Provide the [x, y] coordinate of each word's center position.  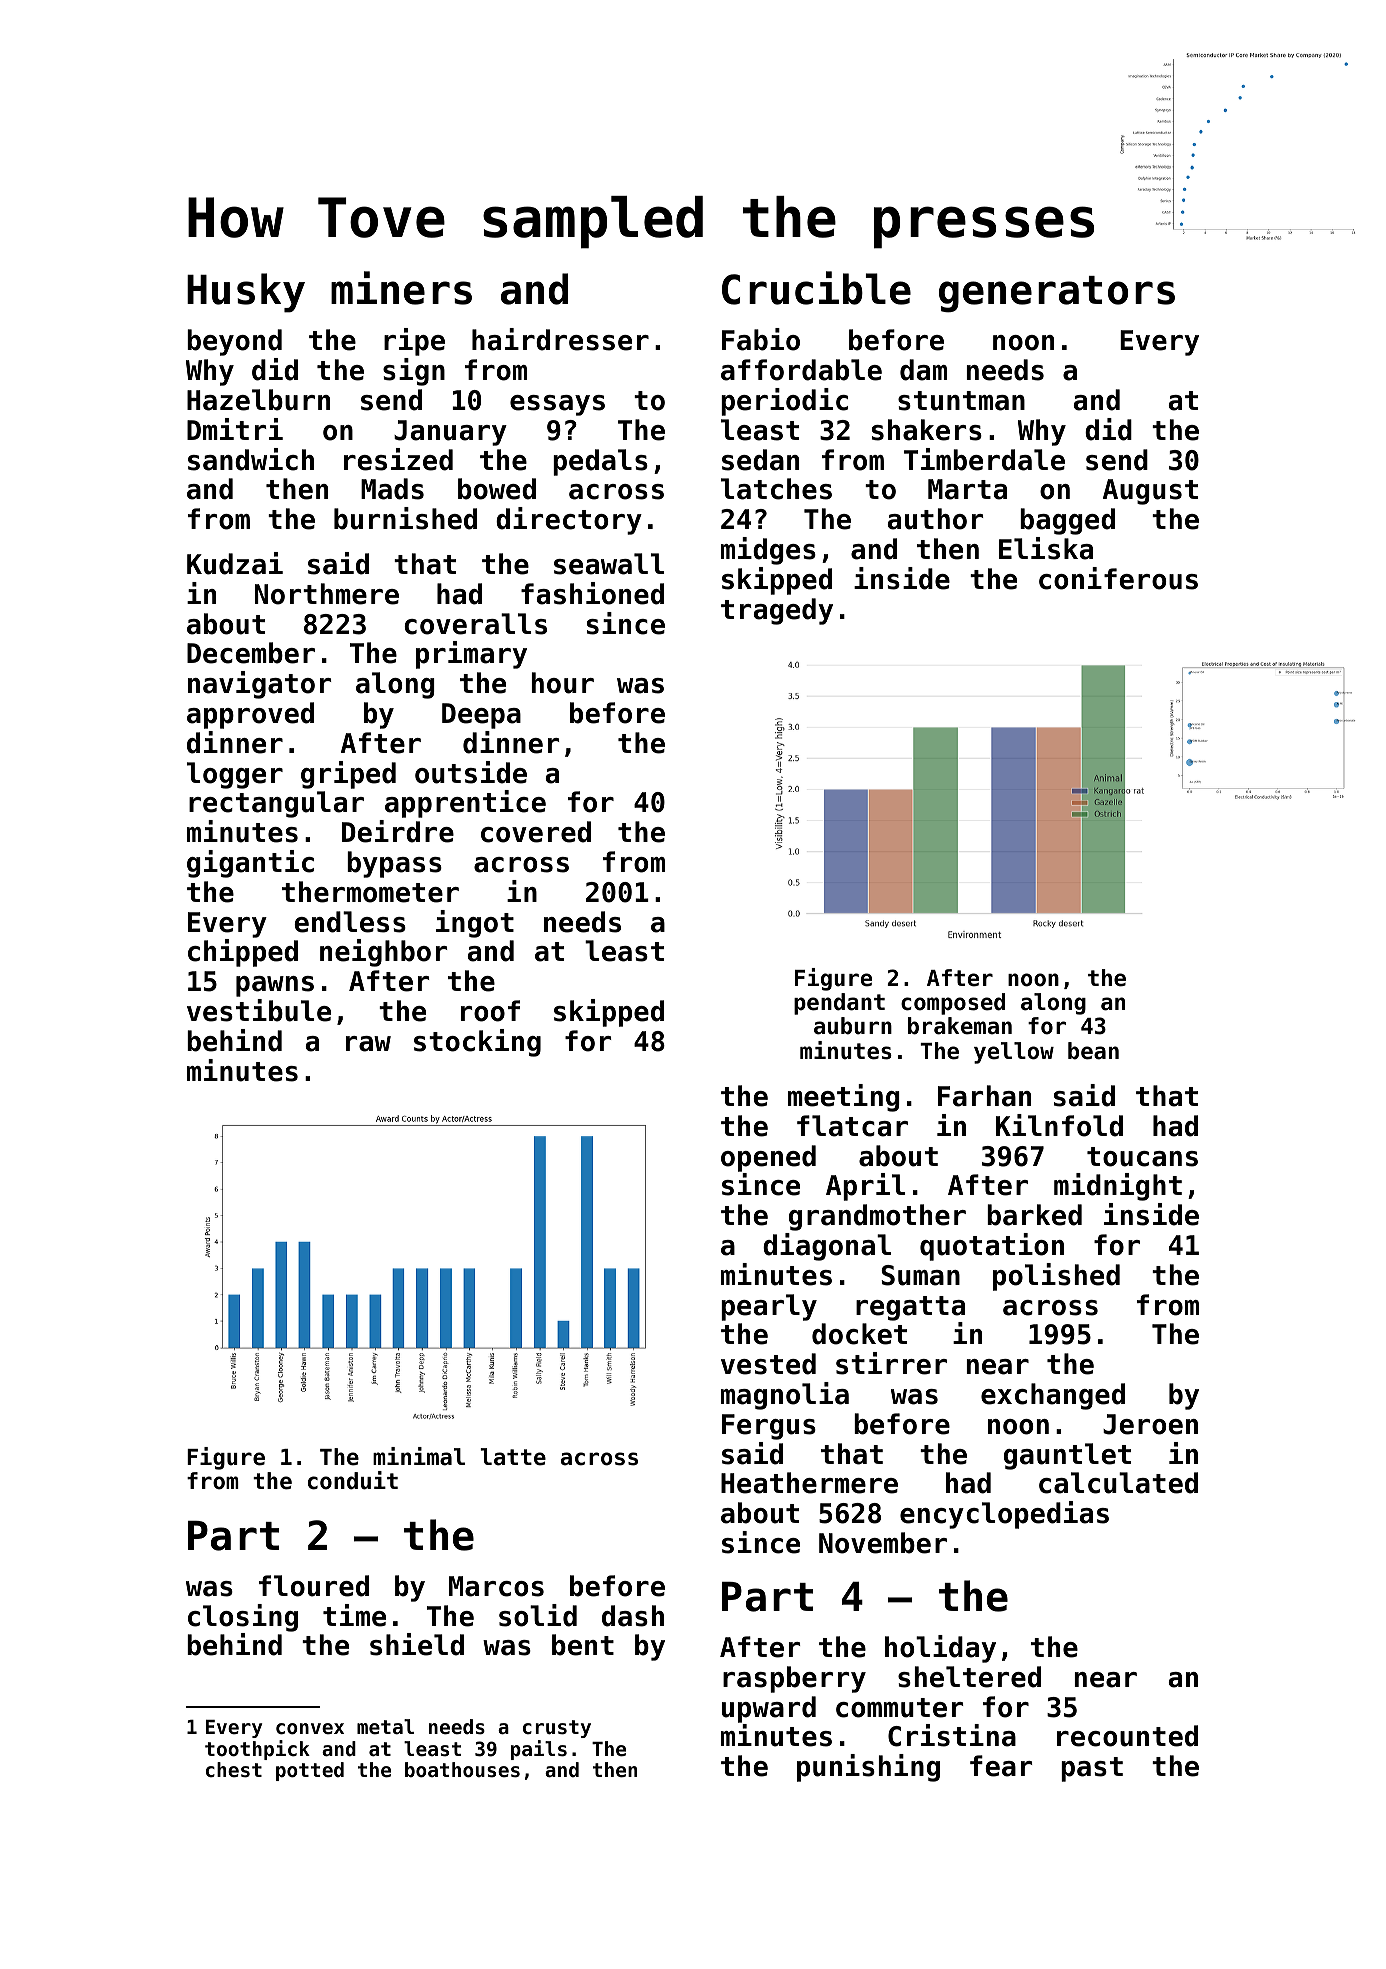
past [1092, 1769]
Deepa [481, 716]
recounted [1127, 1736]
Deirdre [398, 831]
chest [234, 1770]
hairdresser [560, 339]
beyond [234, 342]
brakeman [960, 1026]
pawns [275, 986]
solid [538, 1615]
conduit [353, 1480]
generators [1057, 294]
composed [953, 1004]
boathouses [462, 1770]
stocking [477, 1043]
